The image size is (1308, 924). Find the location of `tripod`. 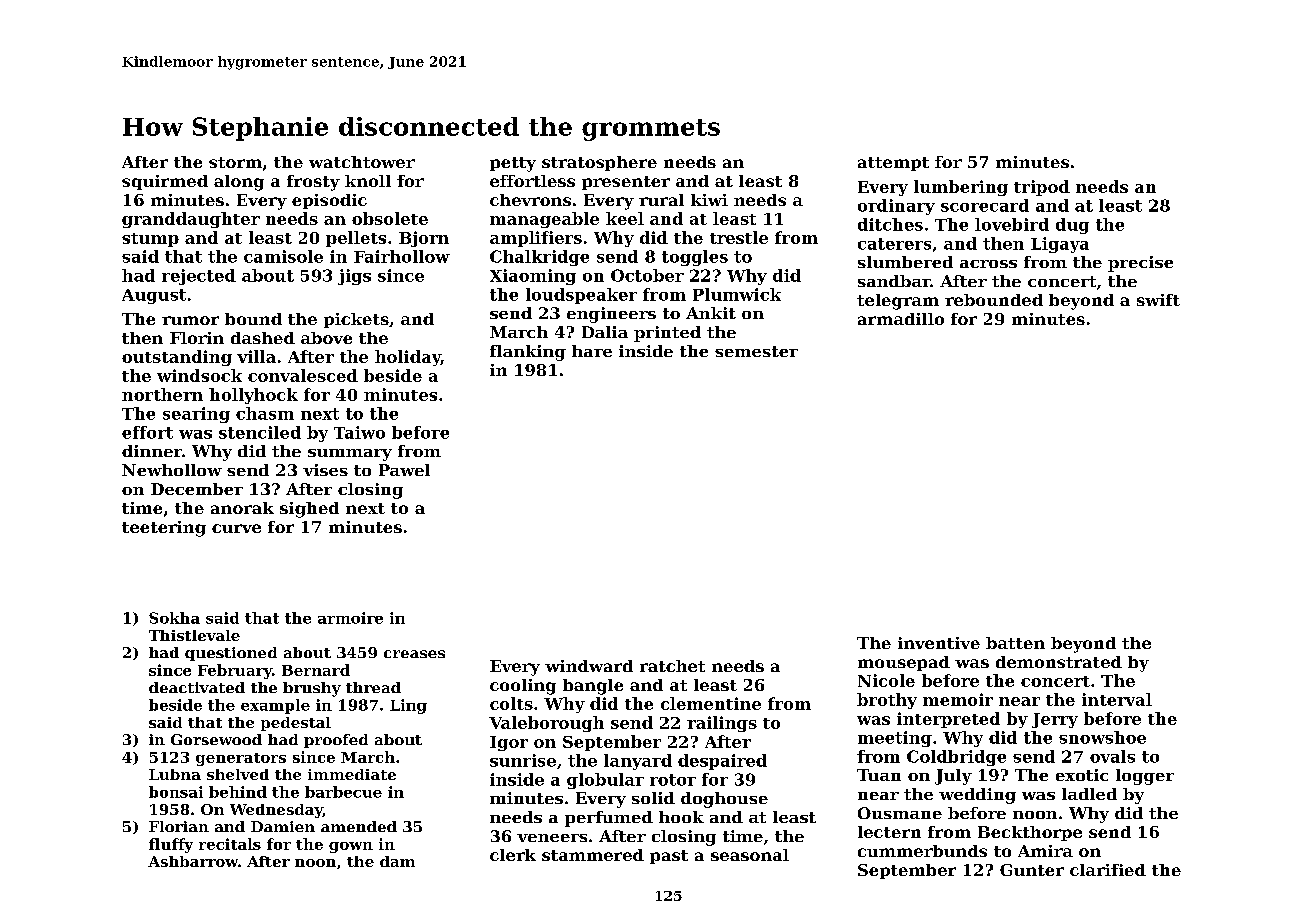

tripod is located at coordinates (1042, 188).
